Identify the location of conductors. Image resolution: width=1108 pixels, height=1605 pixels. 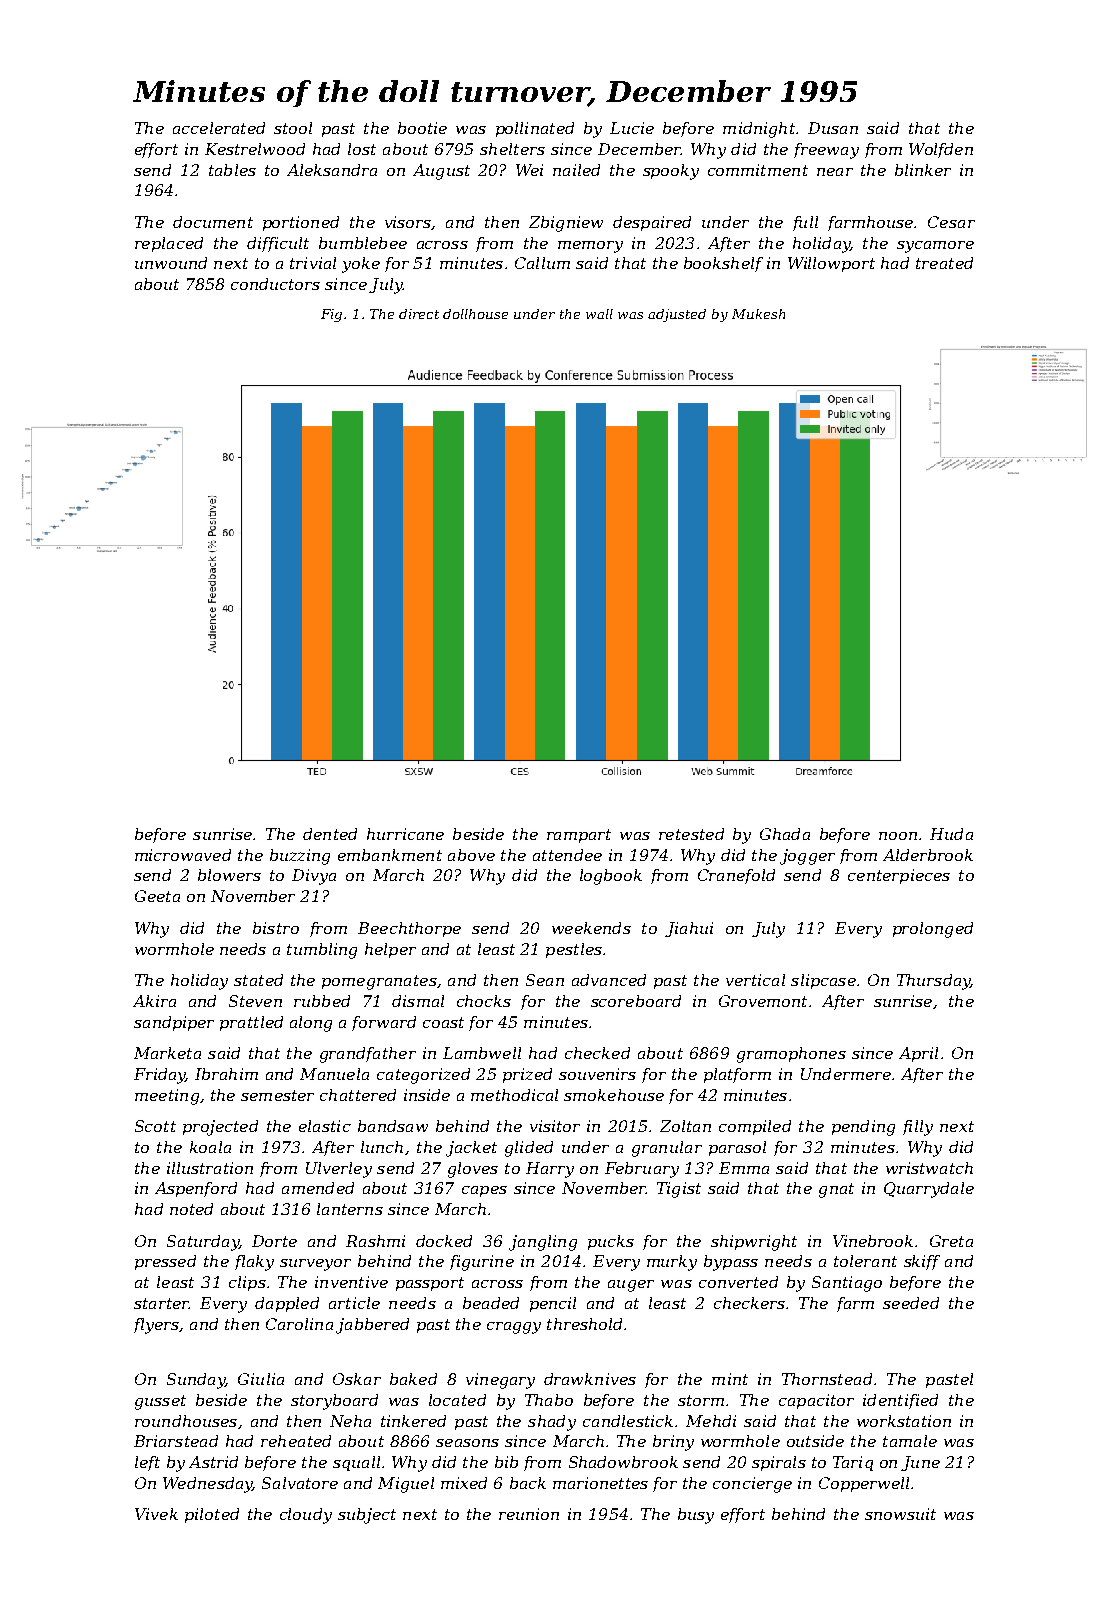
(275, 284).
